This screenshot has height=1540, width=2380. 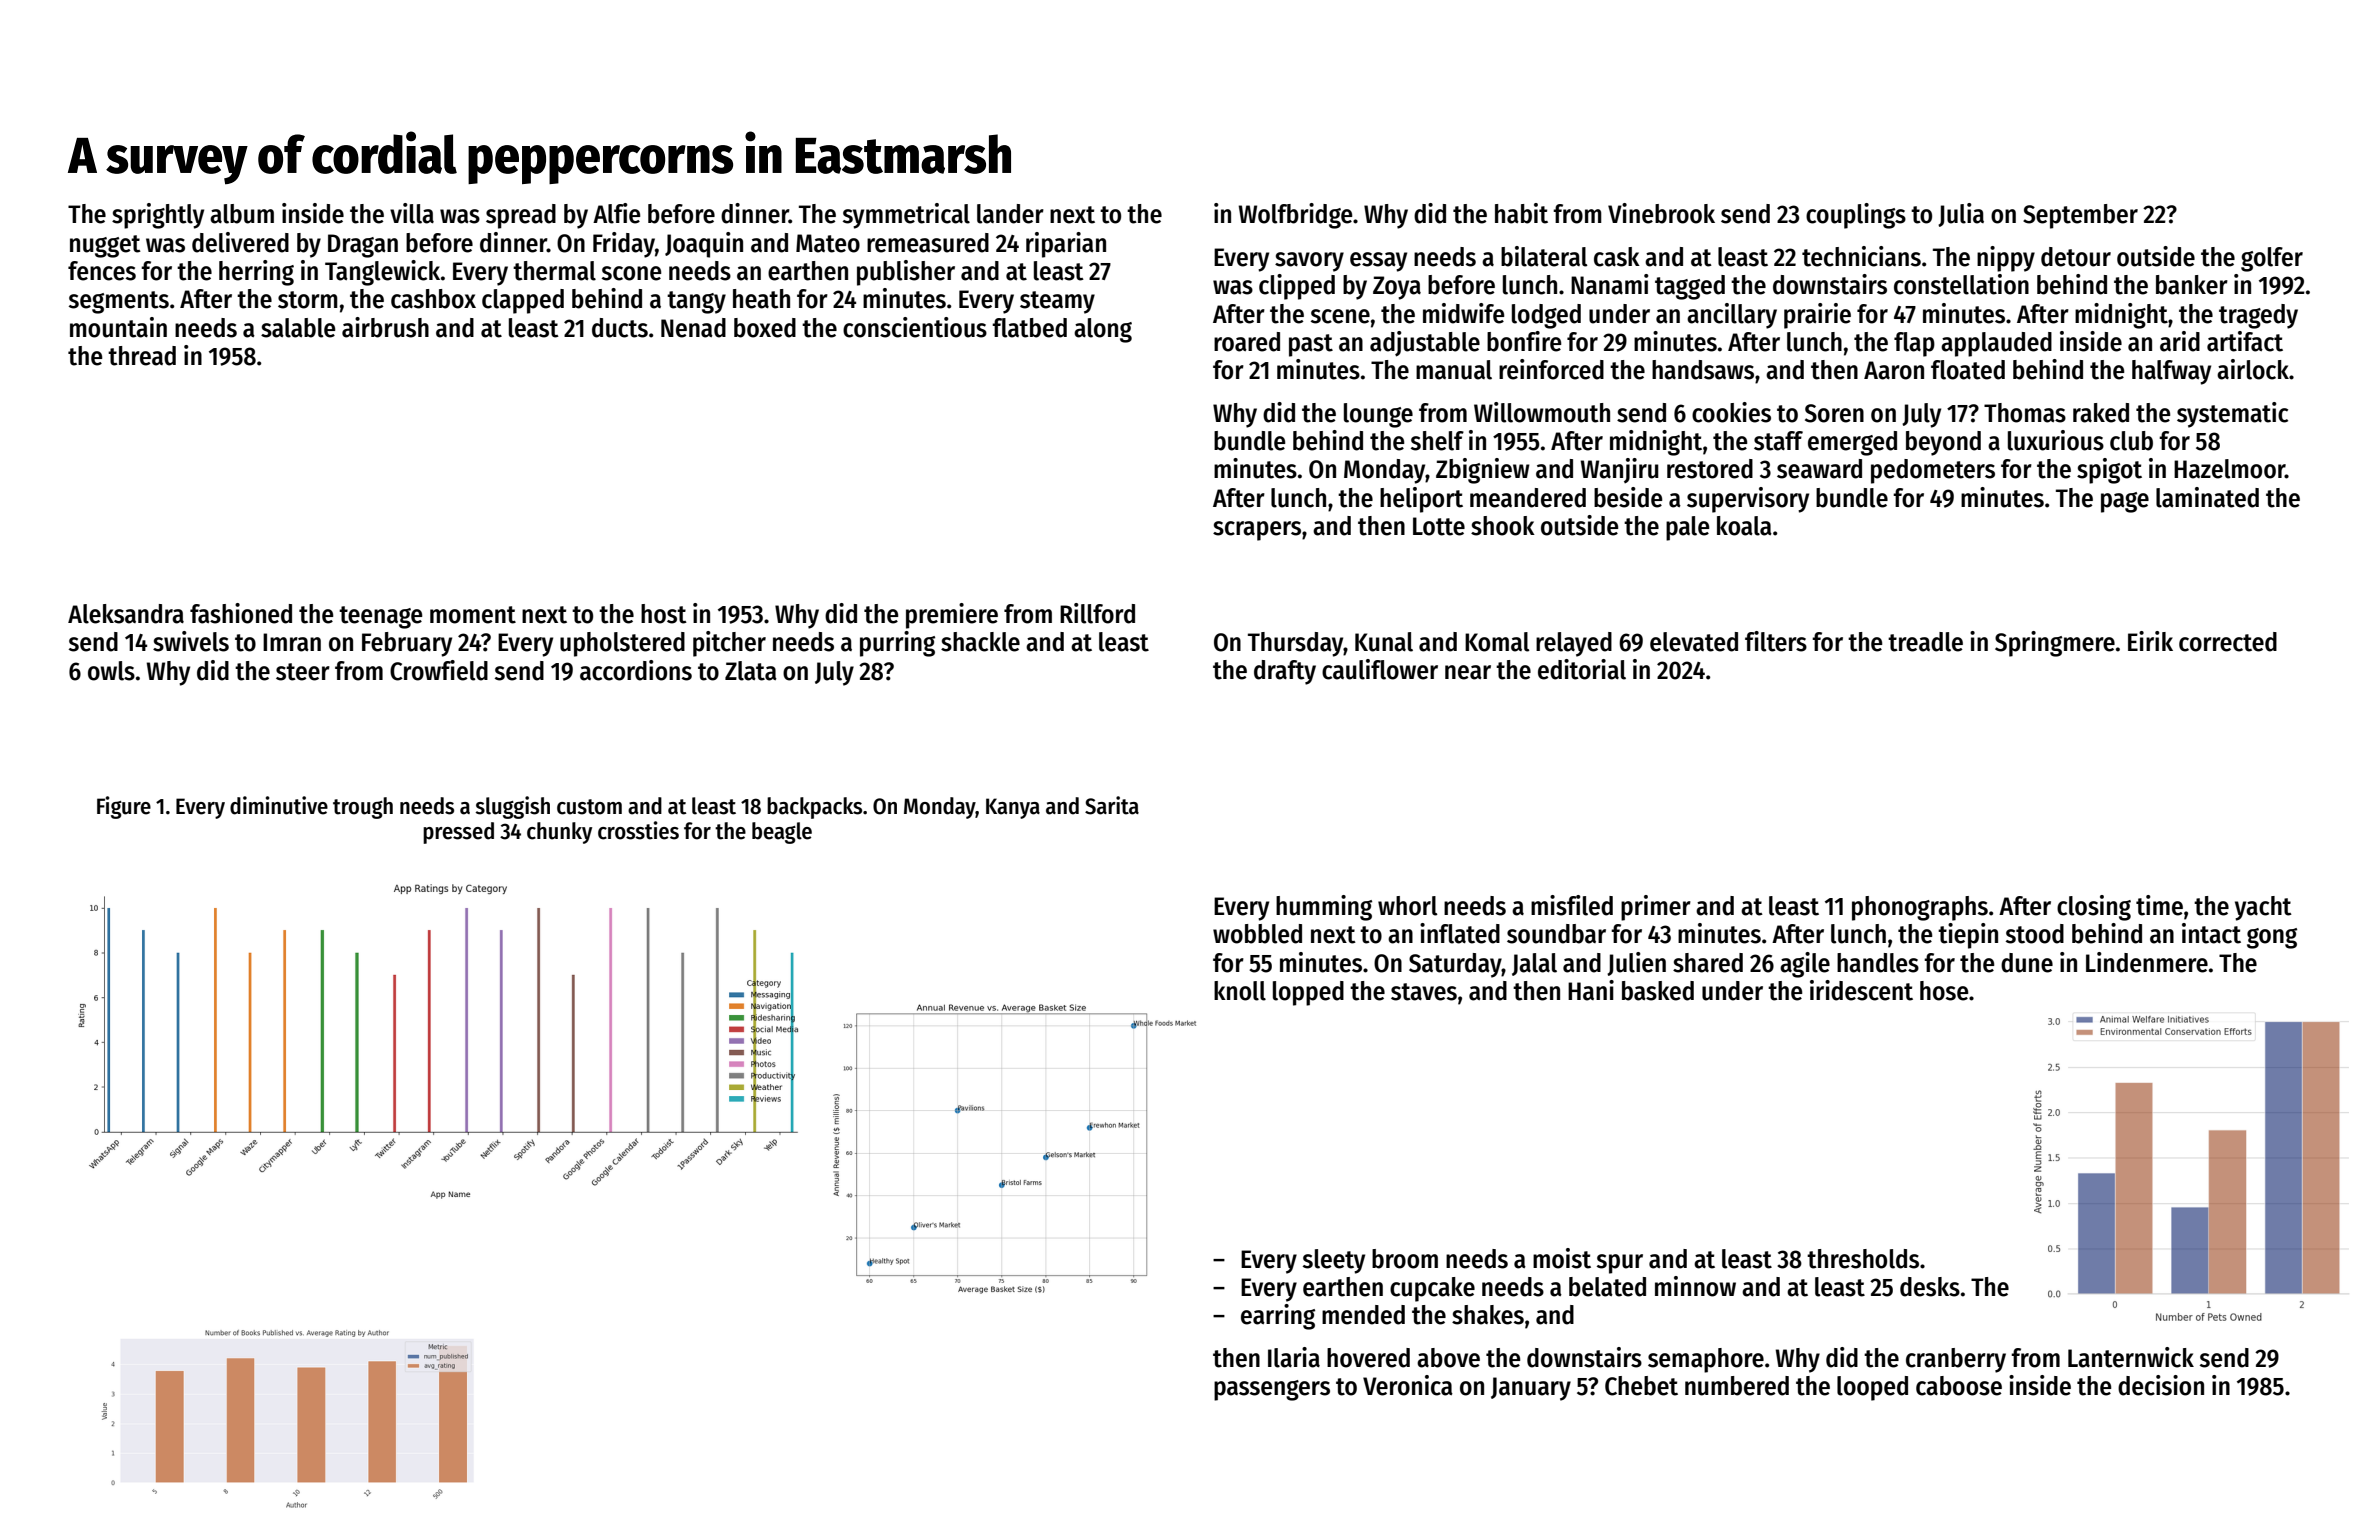 What do you see at coordinates (1384, 642) in the screenshot?
I see `Kunal` at bounding box center [1384, 642].
